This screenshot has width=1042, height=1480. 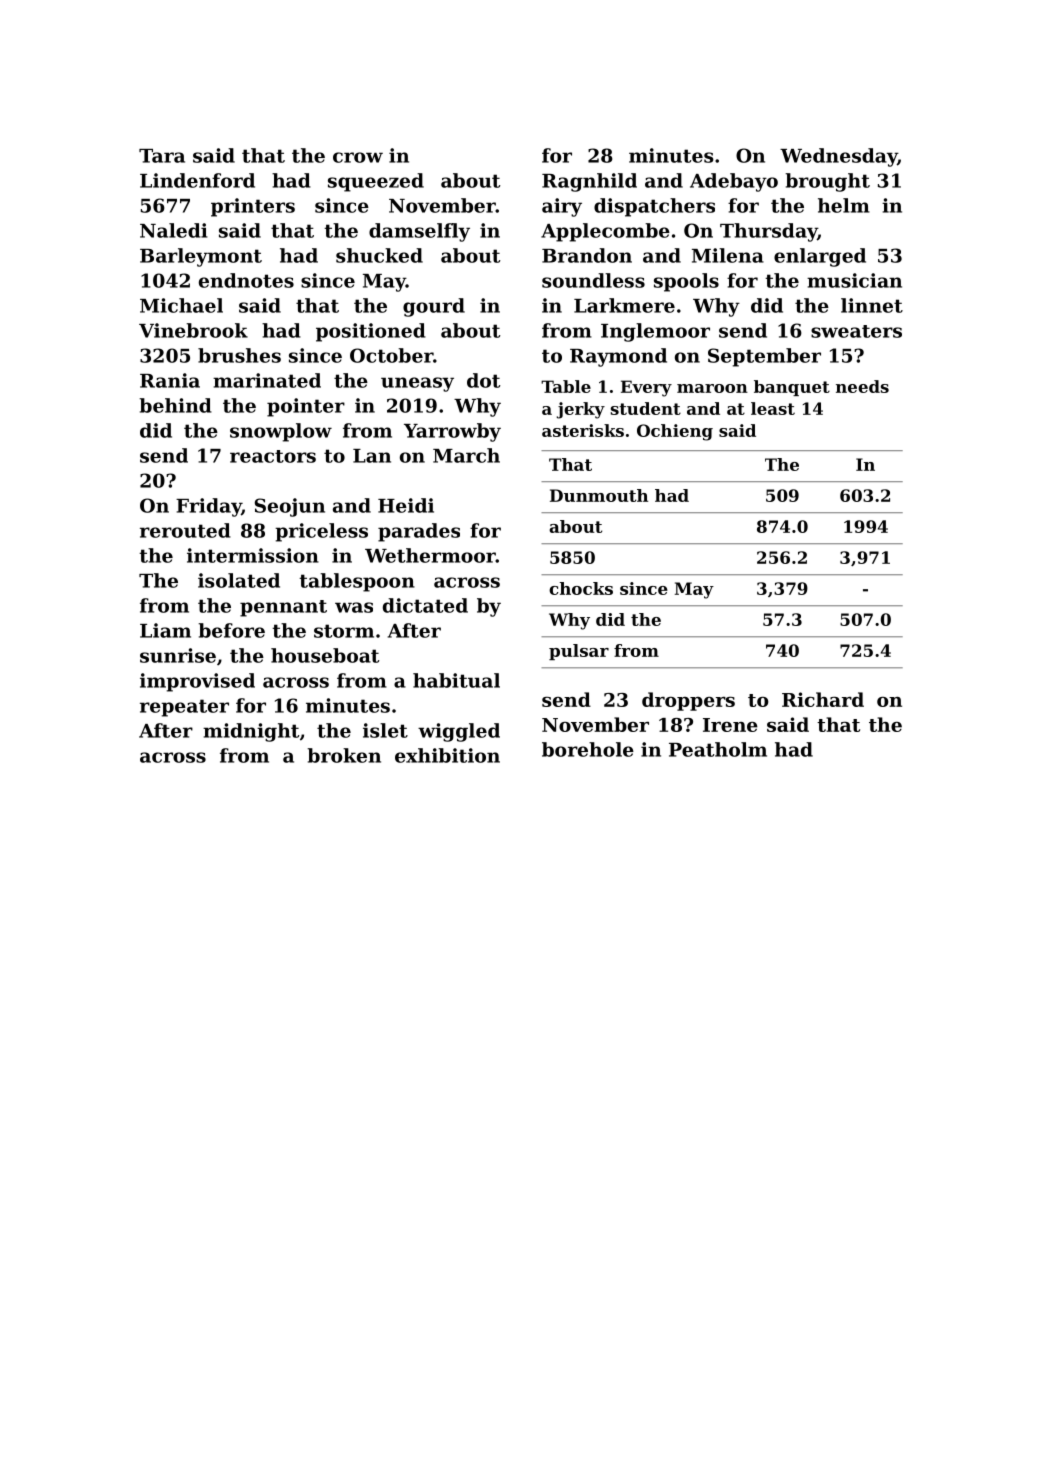 What do you see at coordinates (452, 432) in the screenshot?
I see `Yarrowby` at bounding box center [452, 432].
